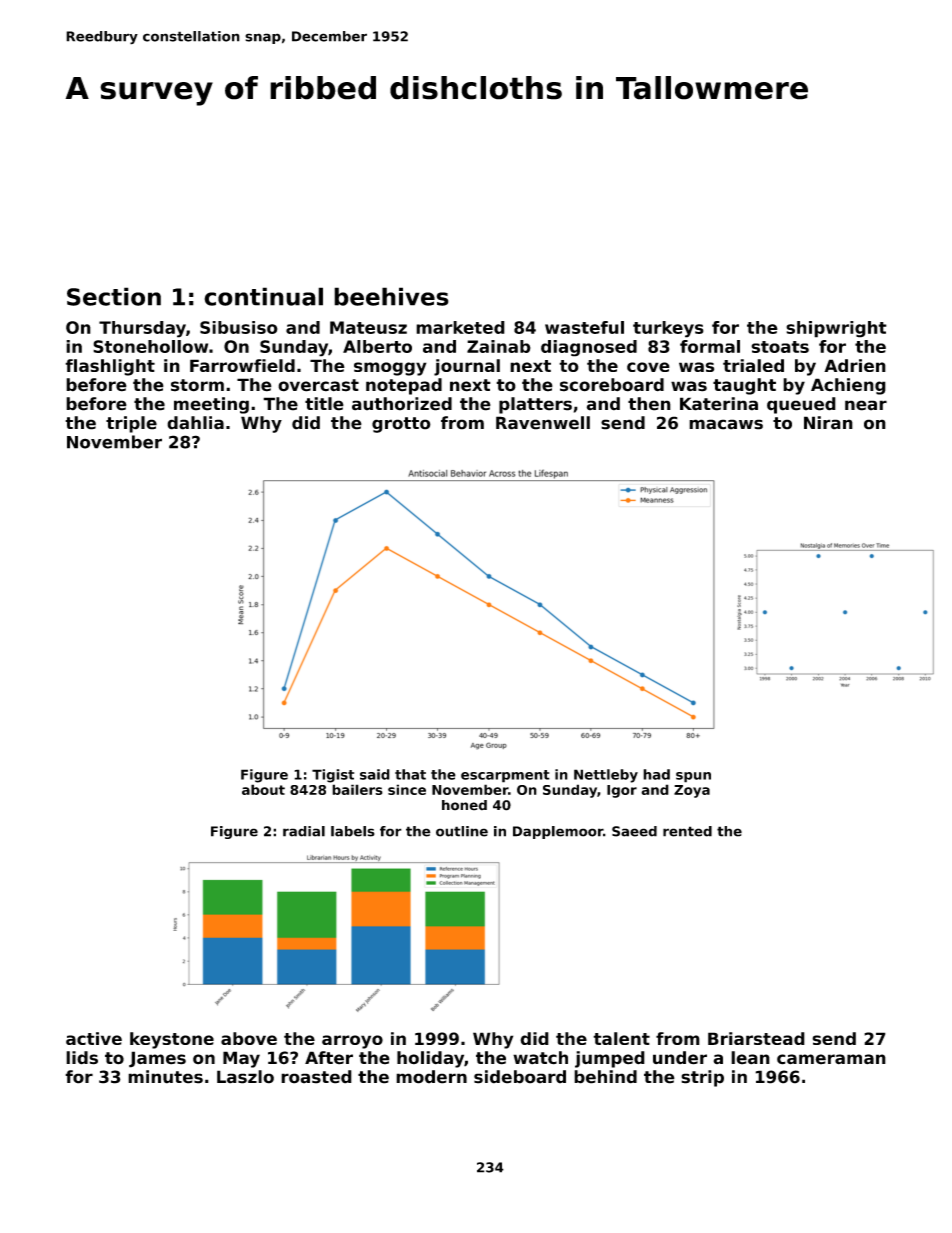  I want to click on triple, so click(131, 424).
